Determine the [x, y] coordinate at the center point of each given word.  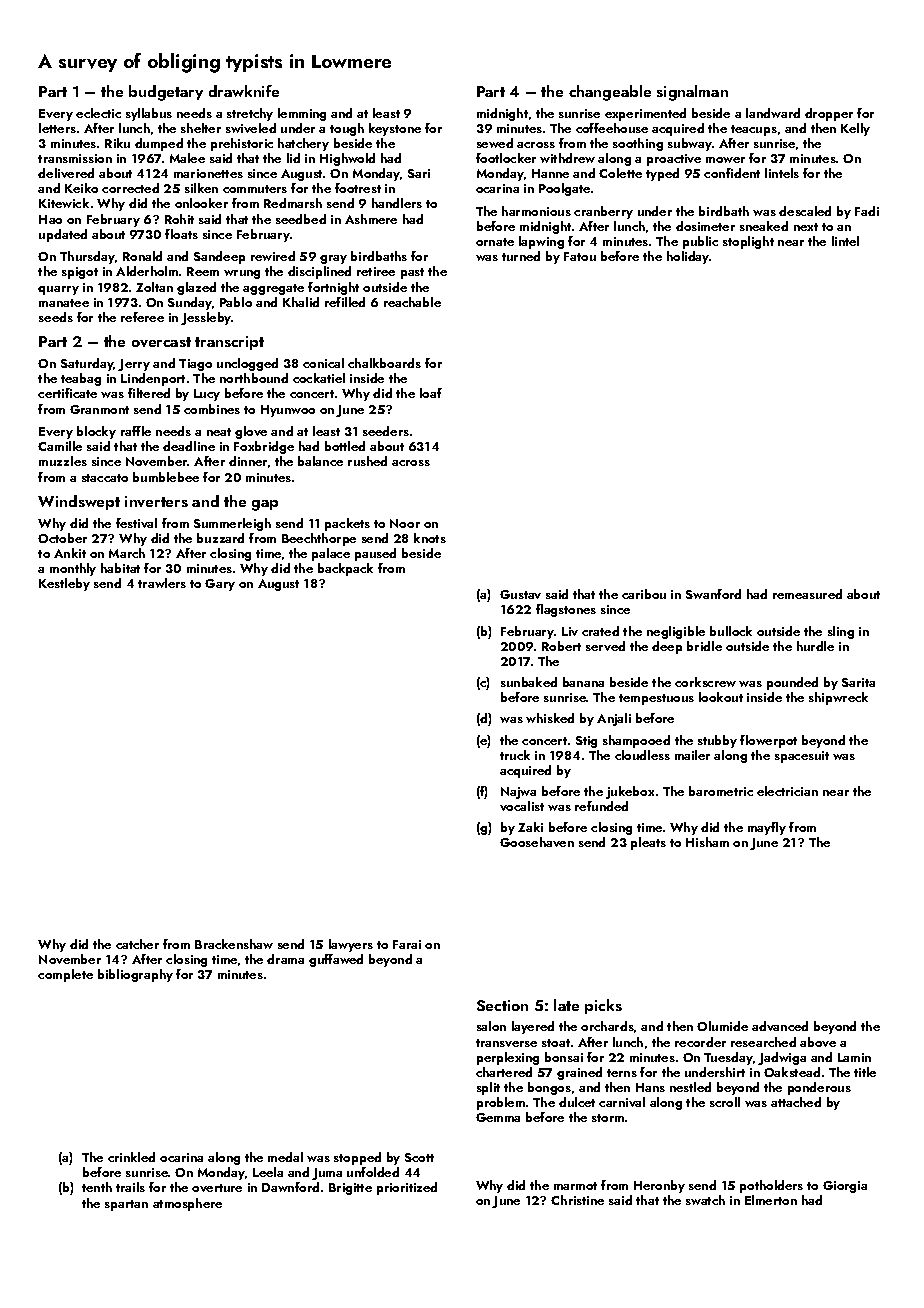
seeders [386, 431]
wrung [242, 274]
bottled [345, 446]
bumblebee [166, 477]
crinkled [131, 1157]
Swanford [713, 594]
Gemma [498, 1117]
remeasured [807, 594]
